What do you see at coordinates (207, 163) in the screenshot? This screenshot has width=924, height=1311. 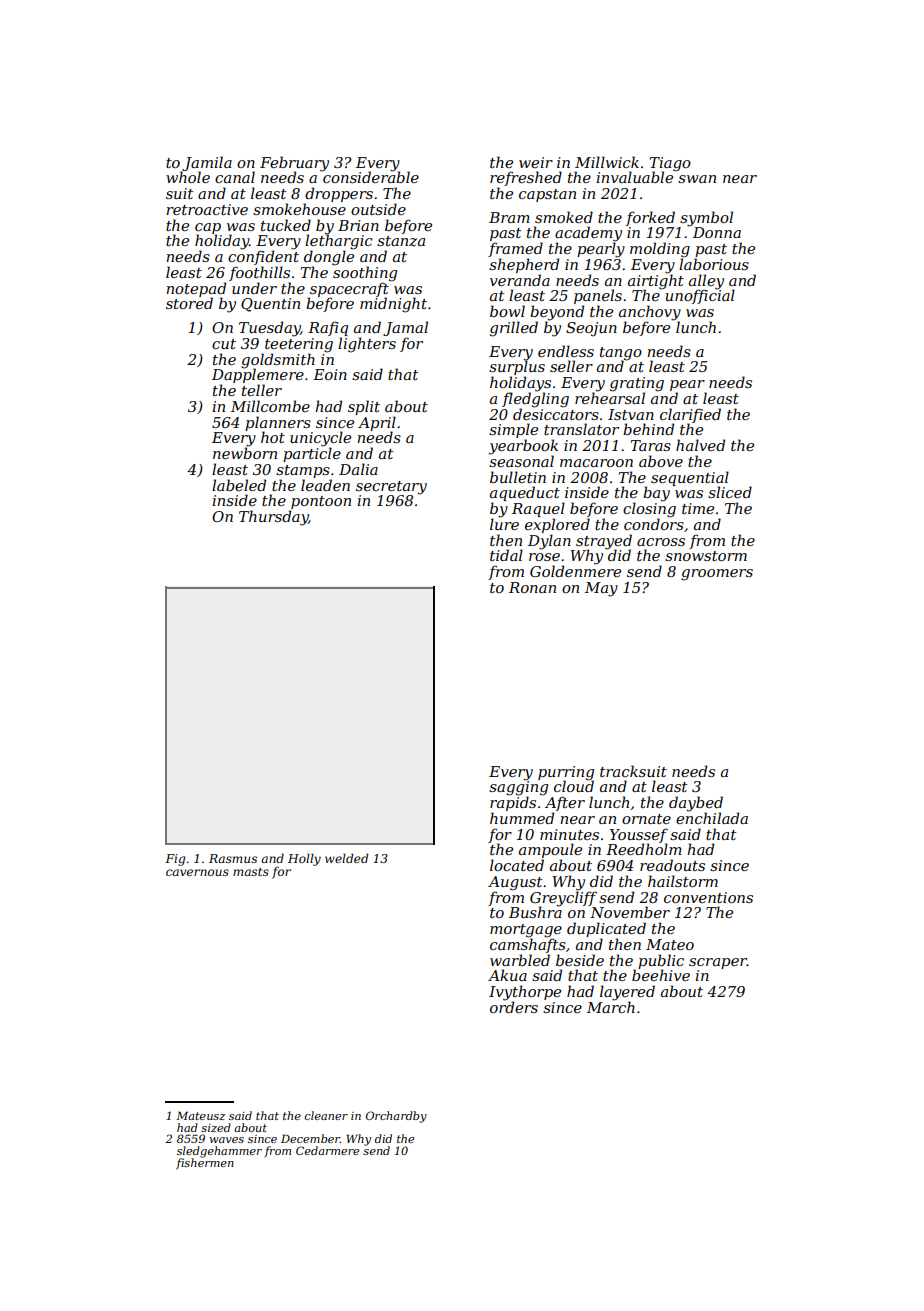 I see `Jamila` at bounding box center [207, 163].
